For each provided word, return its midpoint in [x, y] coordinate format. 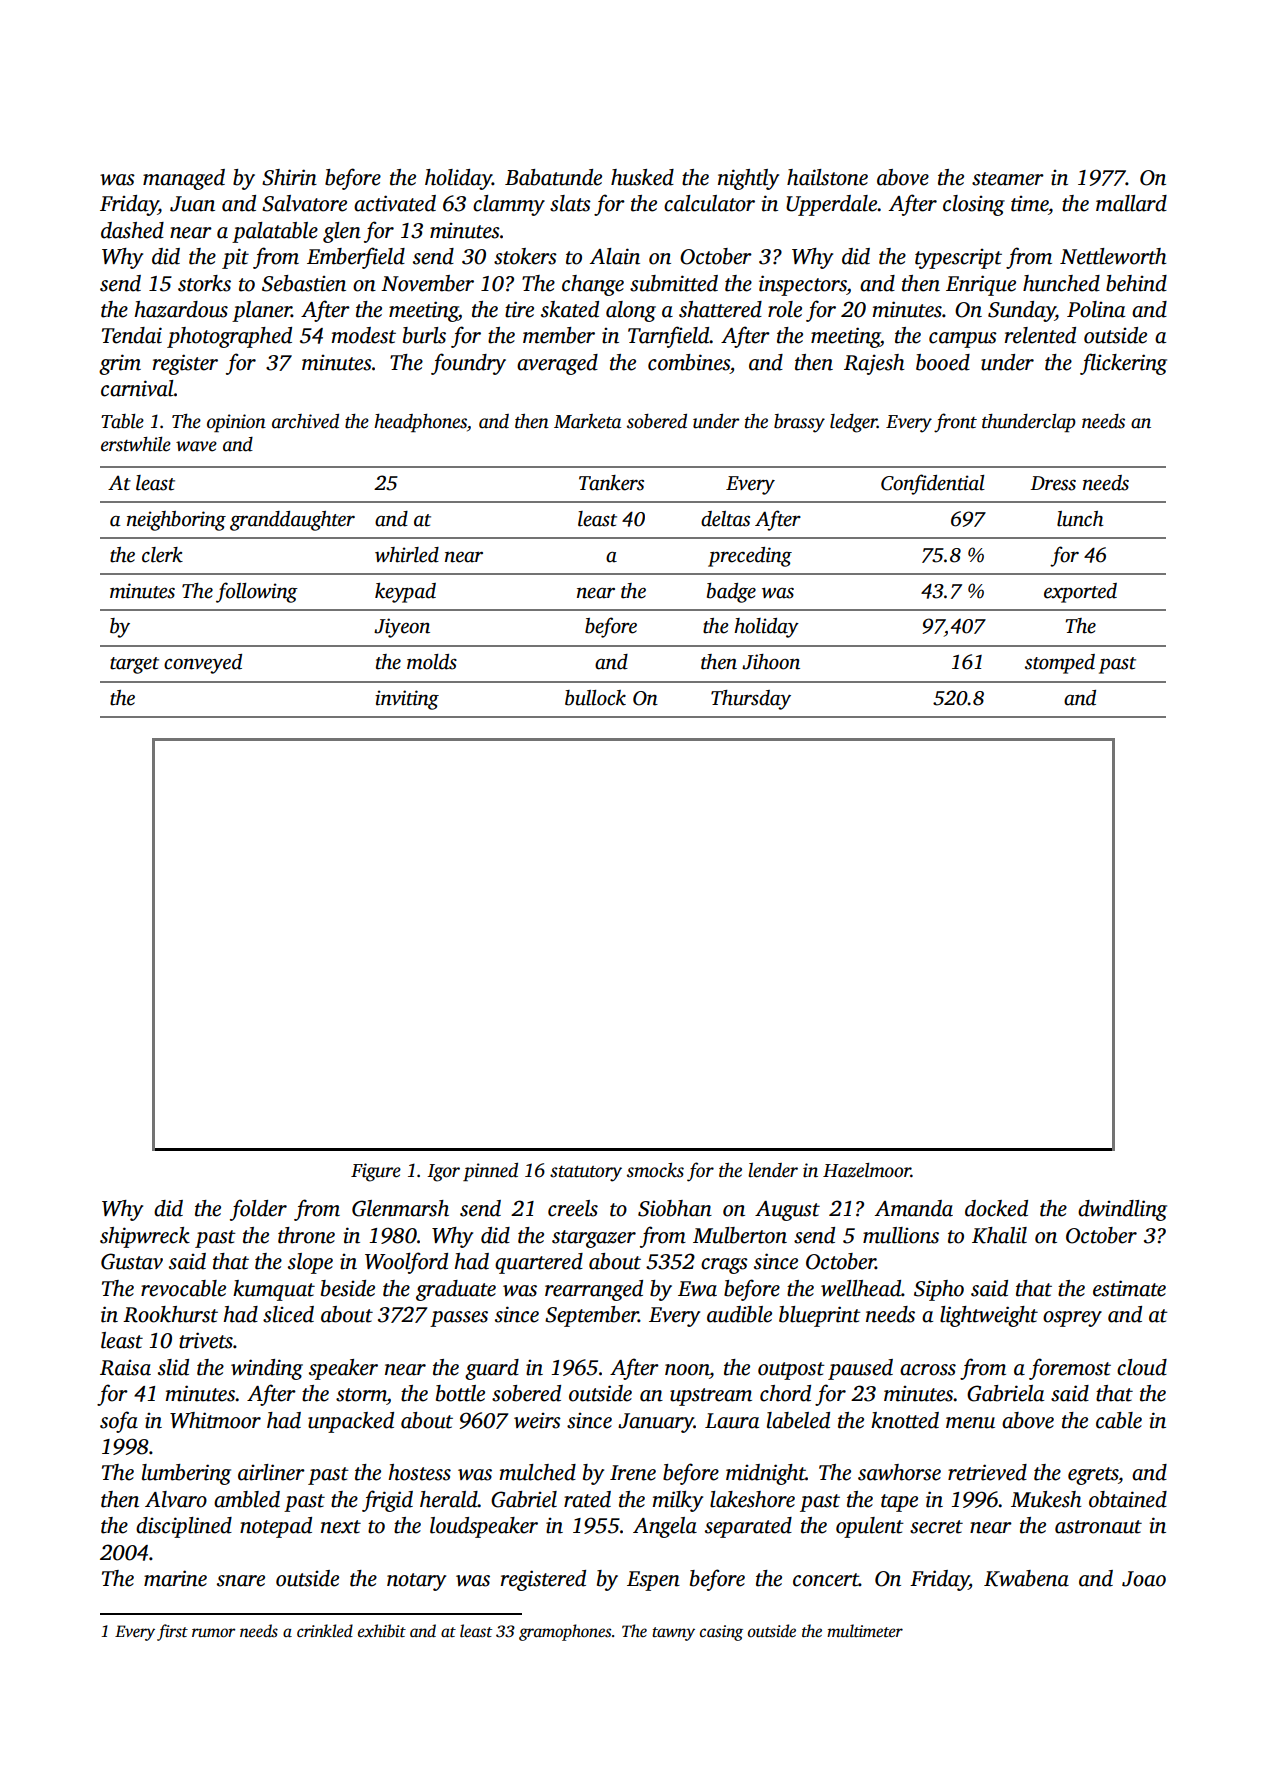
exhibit [382, 1631]
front [955, 423]
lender [773, 1170]
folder [258, 1210]
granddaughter [292, 521]
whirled [407, 555]
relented [1040, 335]
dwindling [1122, 1210]
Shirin [289, 177]
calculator [709, 203]
